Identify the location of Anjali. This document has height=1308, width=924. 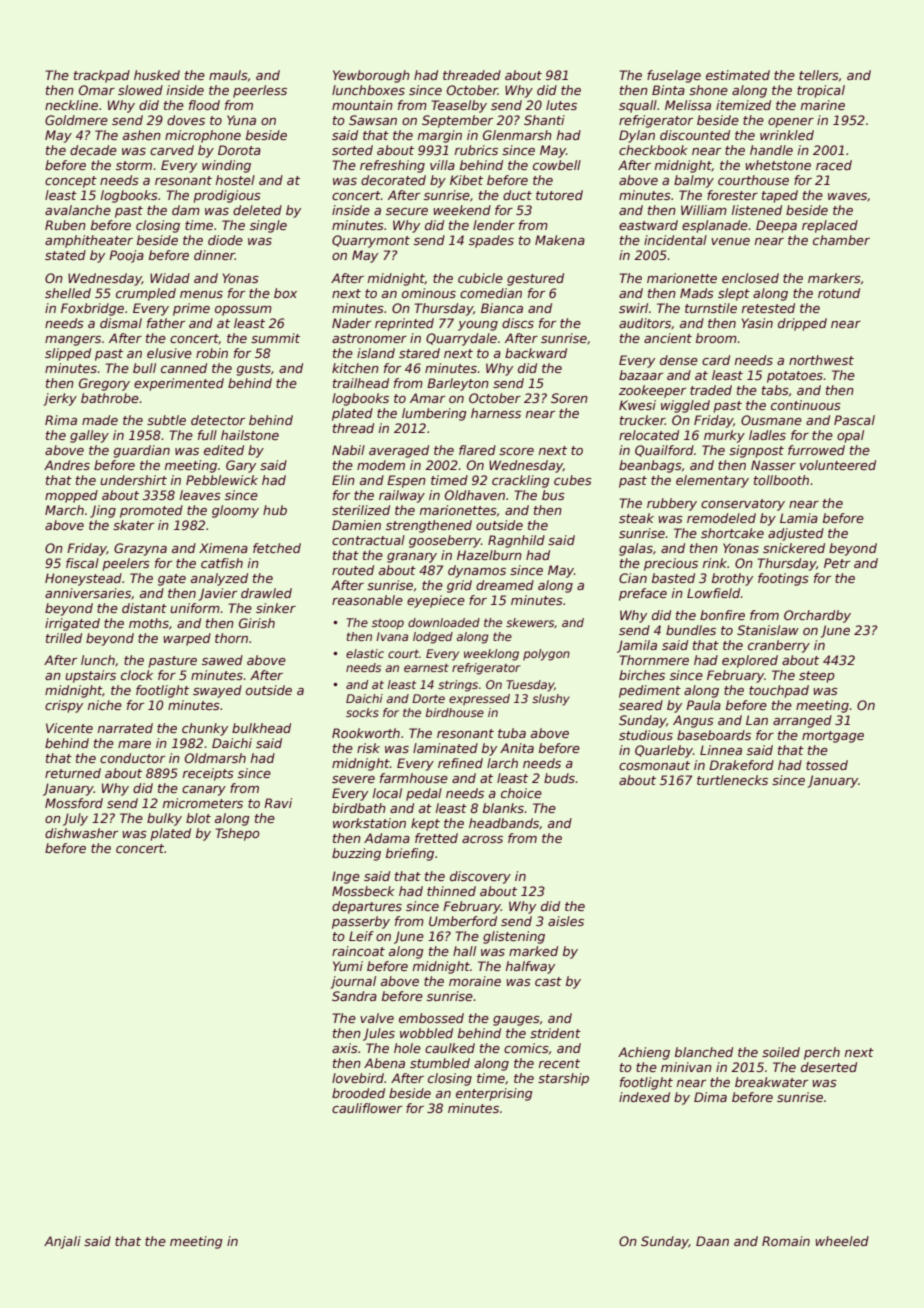
(62, 1242).
